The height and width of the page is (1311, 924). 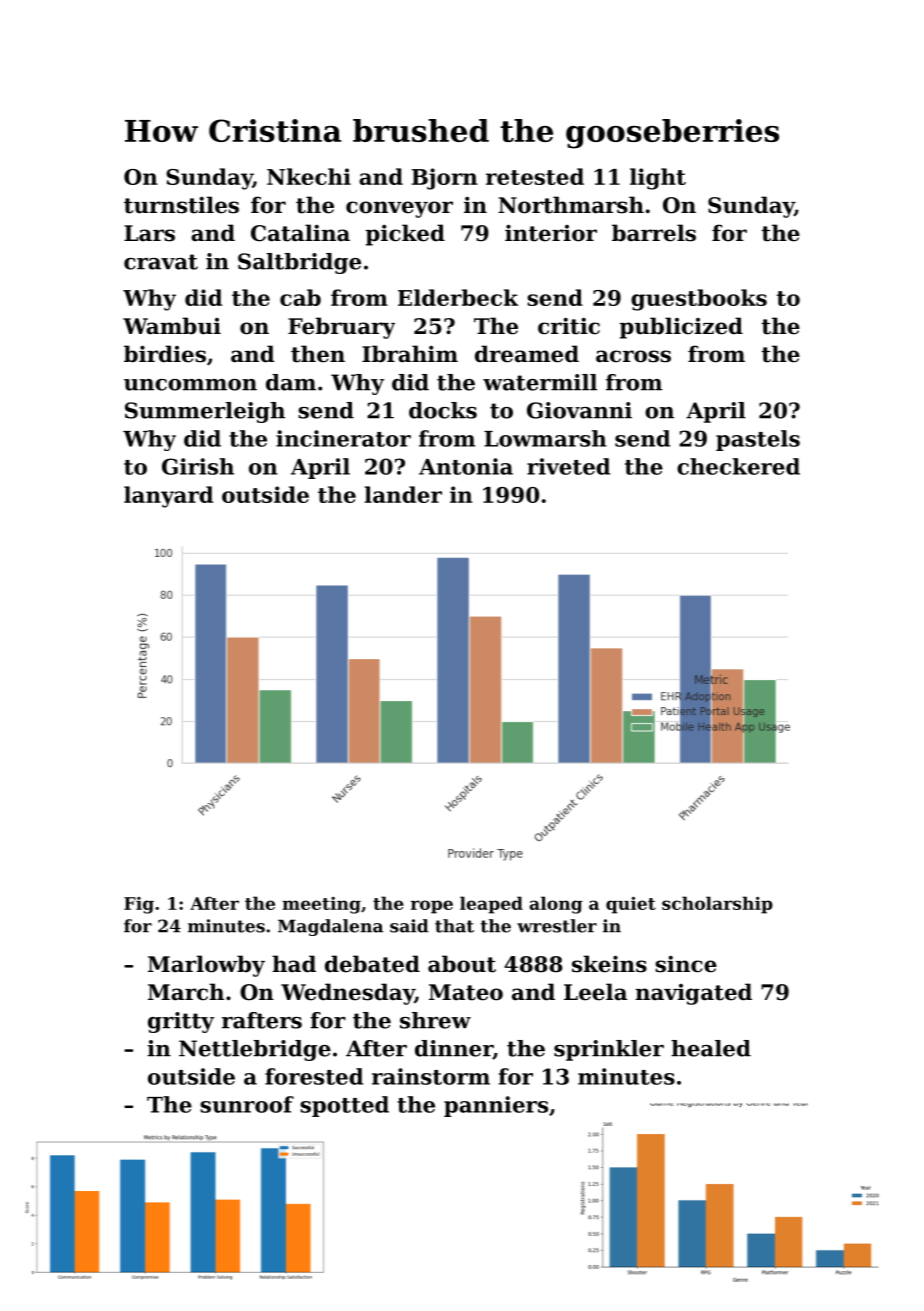 I want to click on lanyard, so click(x=168, y=497).
